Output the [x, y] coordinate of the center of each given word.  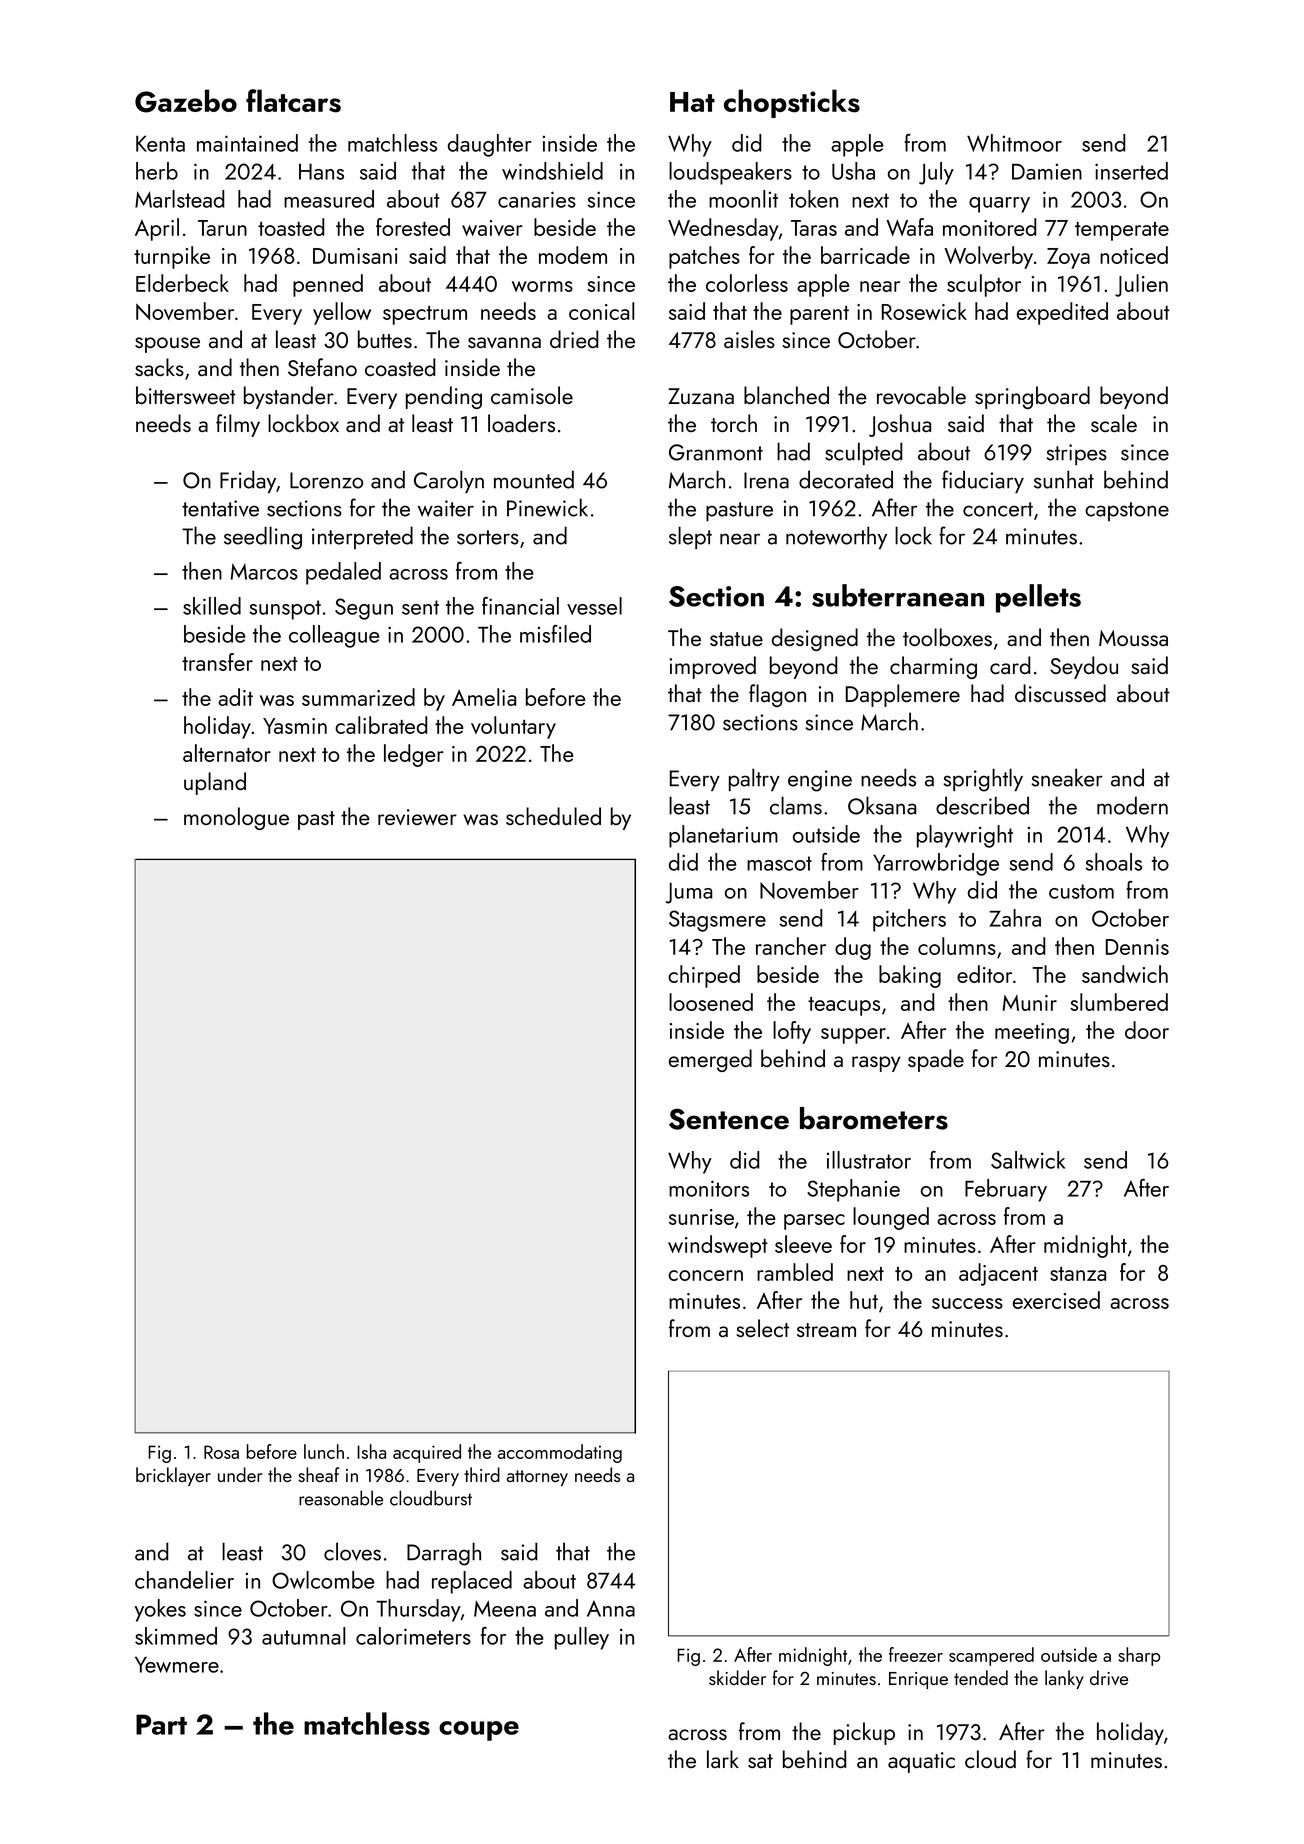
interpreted [362, 537]
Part [161, 1724]
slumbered [1119, 1002]
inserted [1131, 171]
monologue [236, 818]
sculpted [863, 453]
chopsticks [792, 103]
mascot [779, 863]
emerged [710, 1060]
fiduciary [983, 481]
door [1147, 1030]
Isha [371, 1451]
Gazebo [186, 101]
